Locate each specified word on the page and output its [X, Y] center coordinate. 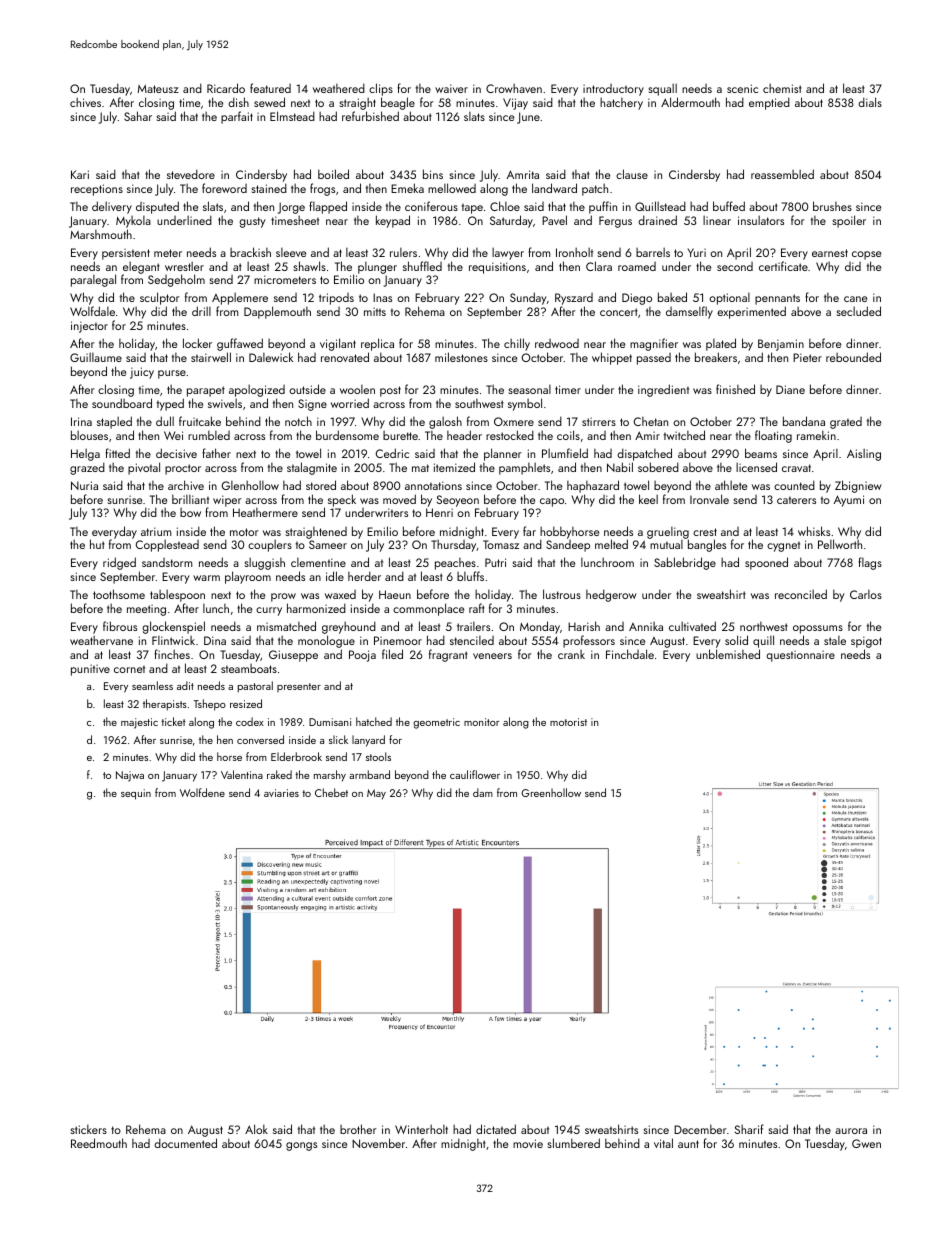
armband [369, 774]
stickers [88, 1129]
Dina [215, 640]
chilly [517, 344]
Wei [173, 435]
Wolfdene [202, 792]
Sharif [749, 1129]
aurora [851, 1131]
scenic [742, 88]
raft [477, 608]
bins [433, 174]
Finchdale [630, 654]
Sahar [138, 116]
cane [855, 299]
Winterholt [421, 1129]
